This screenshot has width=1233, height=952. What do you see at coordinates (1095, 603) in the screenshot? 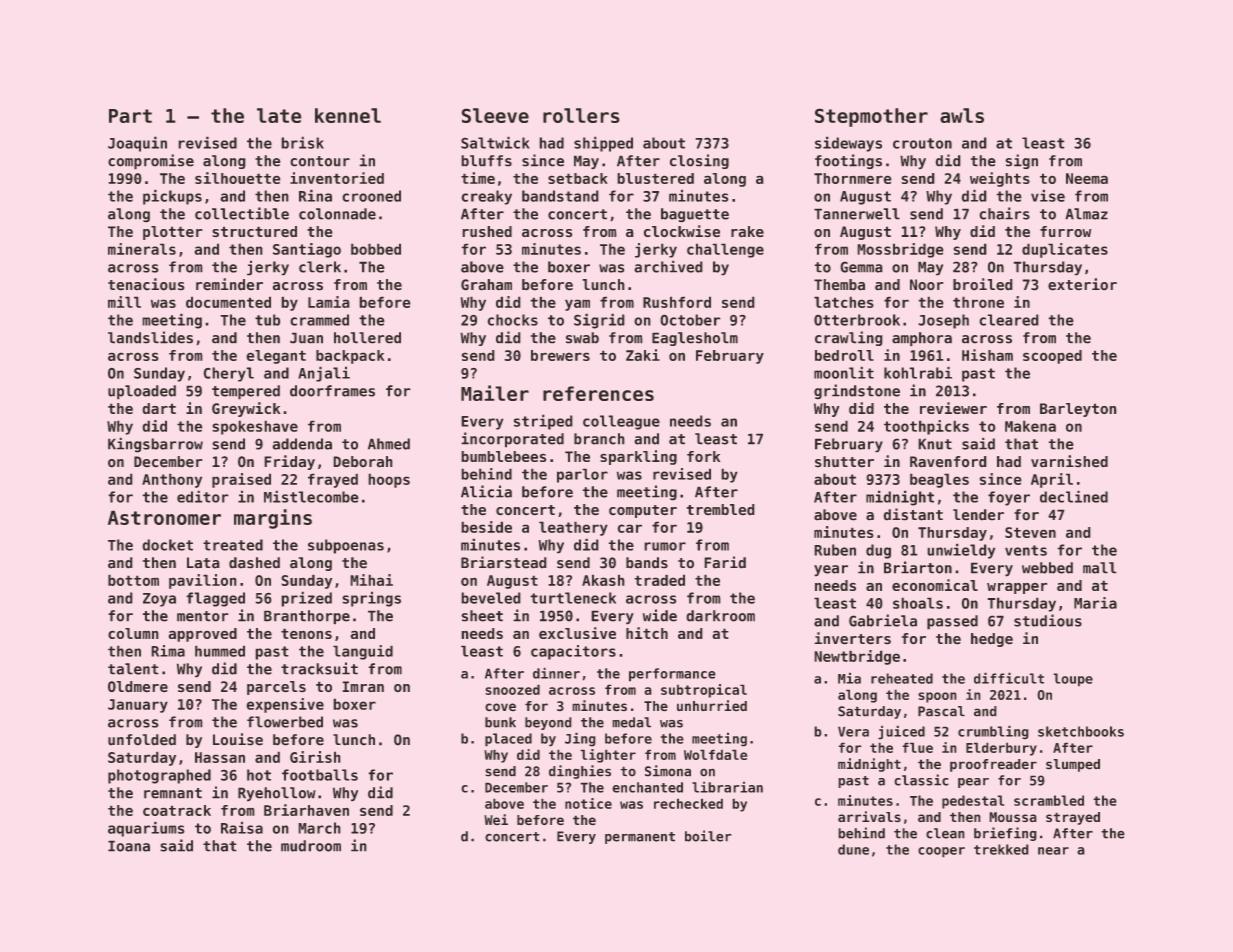
I see `Maria` at bounding box center [1095, 603].
